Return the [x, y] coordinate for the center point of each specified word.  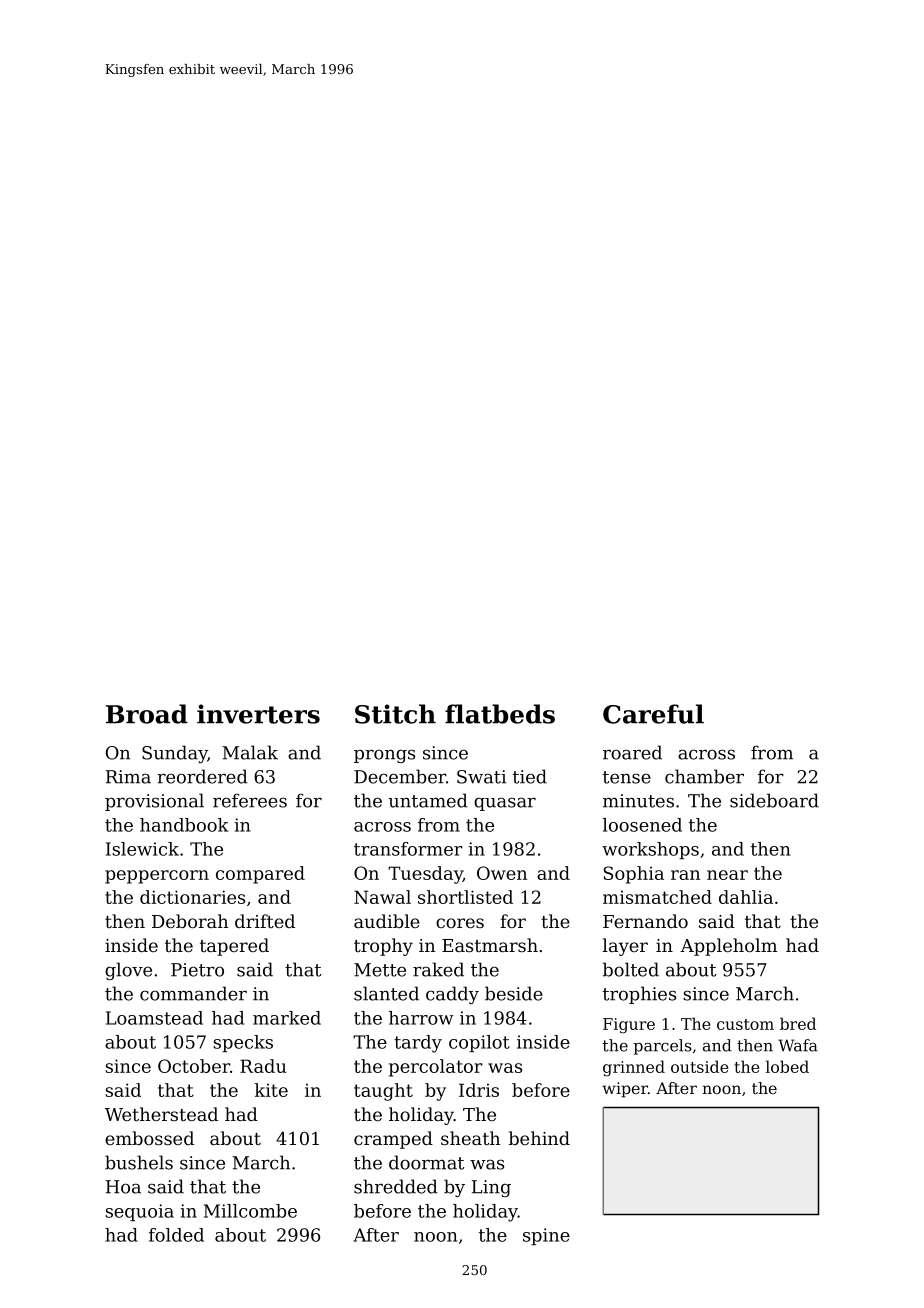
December [400, 776]
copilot [479, 1043]
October [194, 1066]
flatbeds [500, 714]
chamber [704, 776]
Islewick [142, 849]
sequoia [139, 1212]
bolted [631, 969]
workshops [650, 850]
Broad [147, 714]
